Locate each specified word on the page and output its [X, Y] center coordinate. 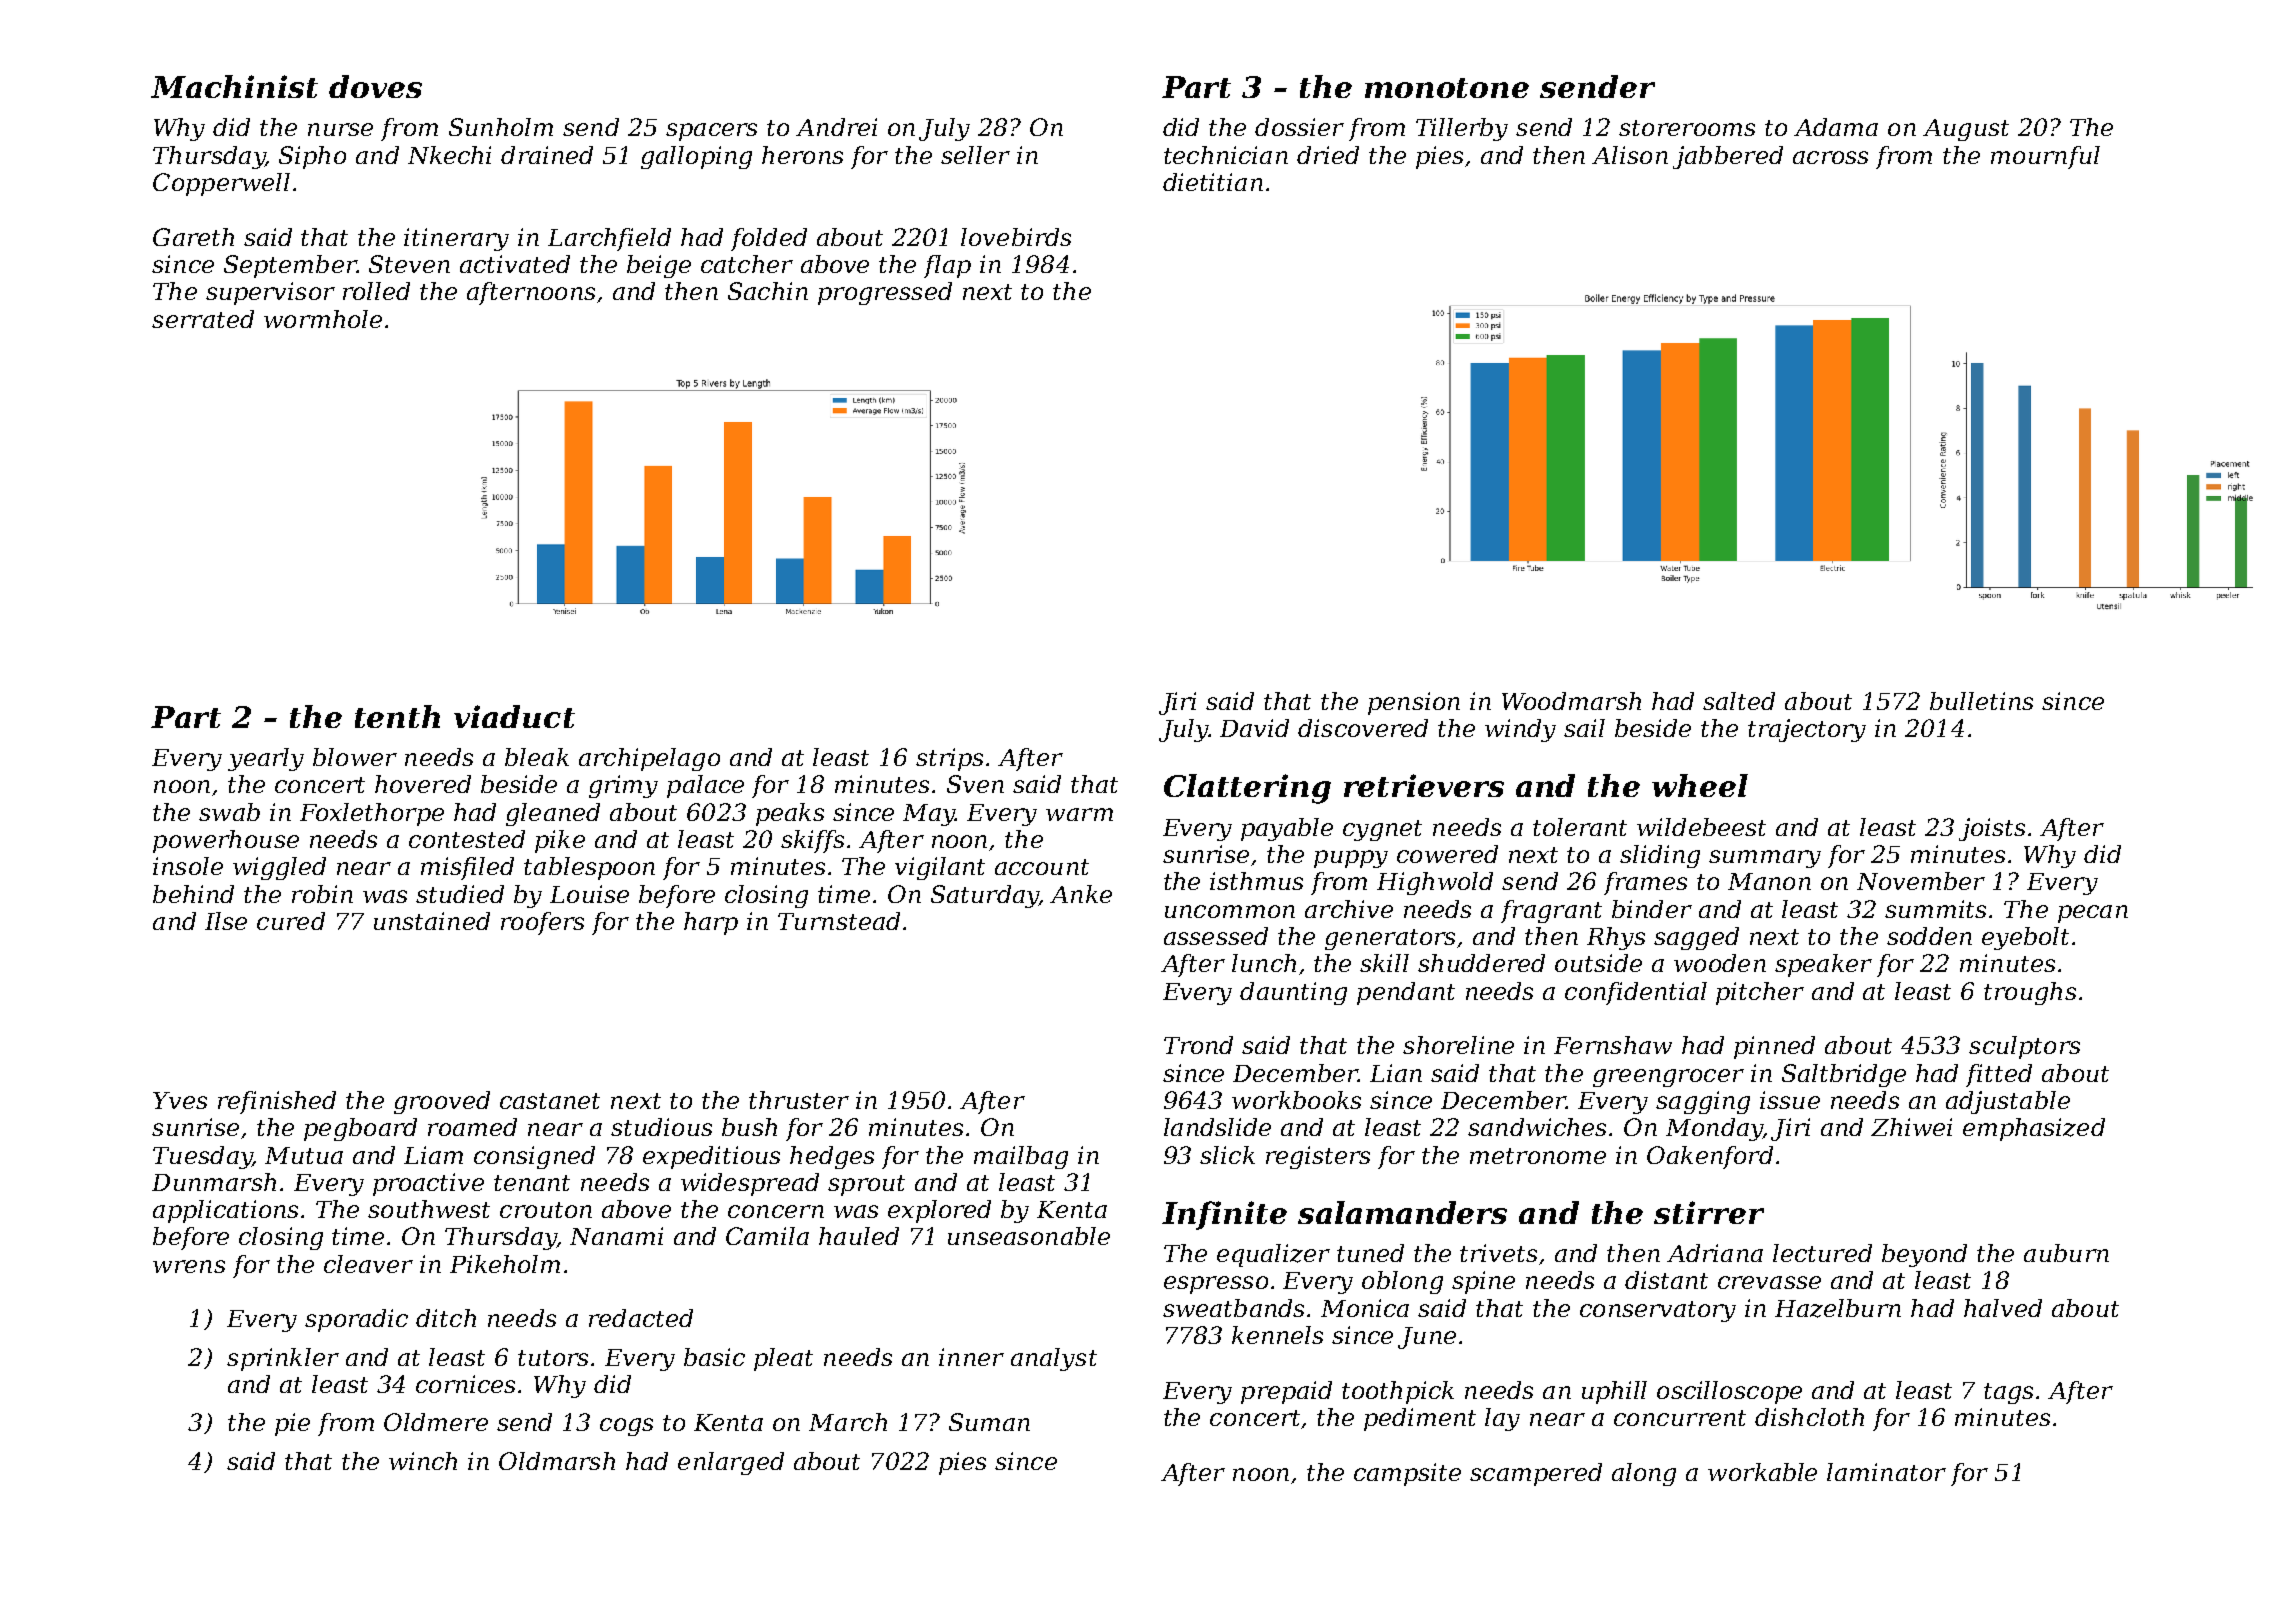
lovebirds [1016, 237]
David [1254, 728]
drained [547, 155]
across [1830, 157]
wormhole [323, 319]
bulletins [1981, 701]
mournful [2045, 157]
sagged [1696, 938]
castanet [550, 1101]
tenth [397, 716]
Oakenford [1710, 1157]
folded [769, 239]
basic [714, 1357]
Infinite [1224, 1215]
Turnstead [839, 921]
